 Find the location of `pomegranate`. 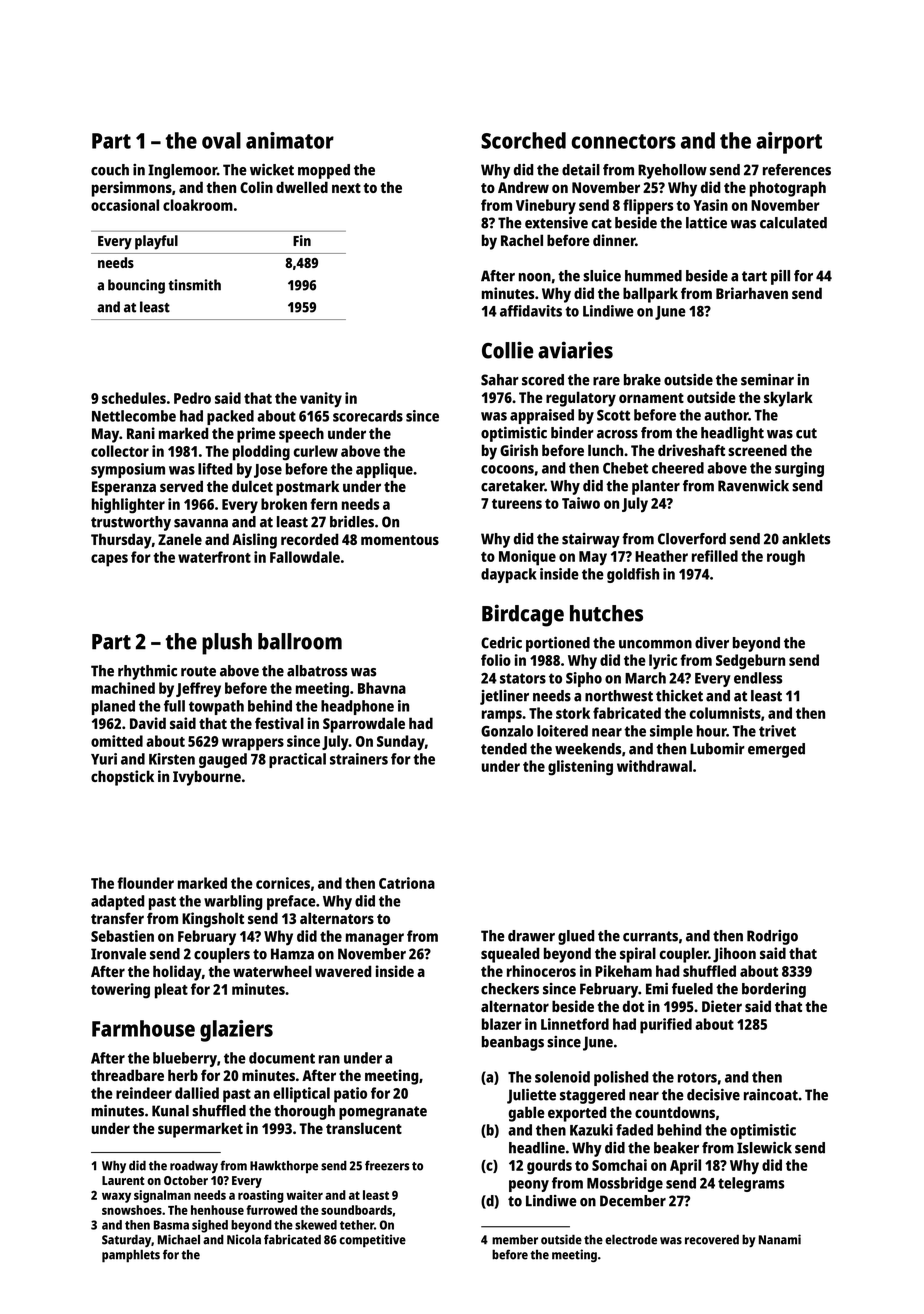

pomegranate is located at coordinates (383, 1113).
